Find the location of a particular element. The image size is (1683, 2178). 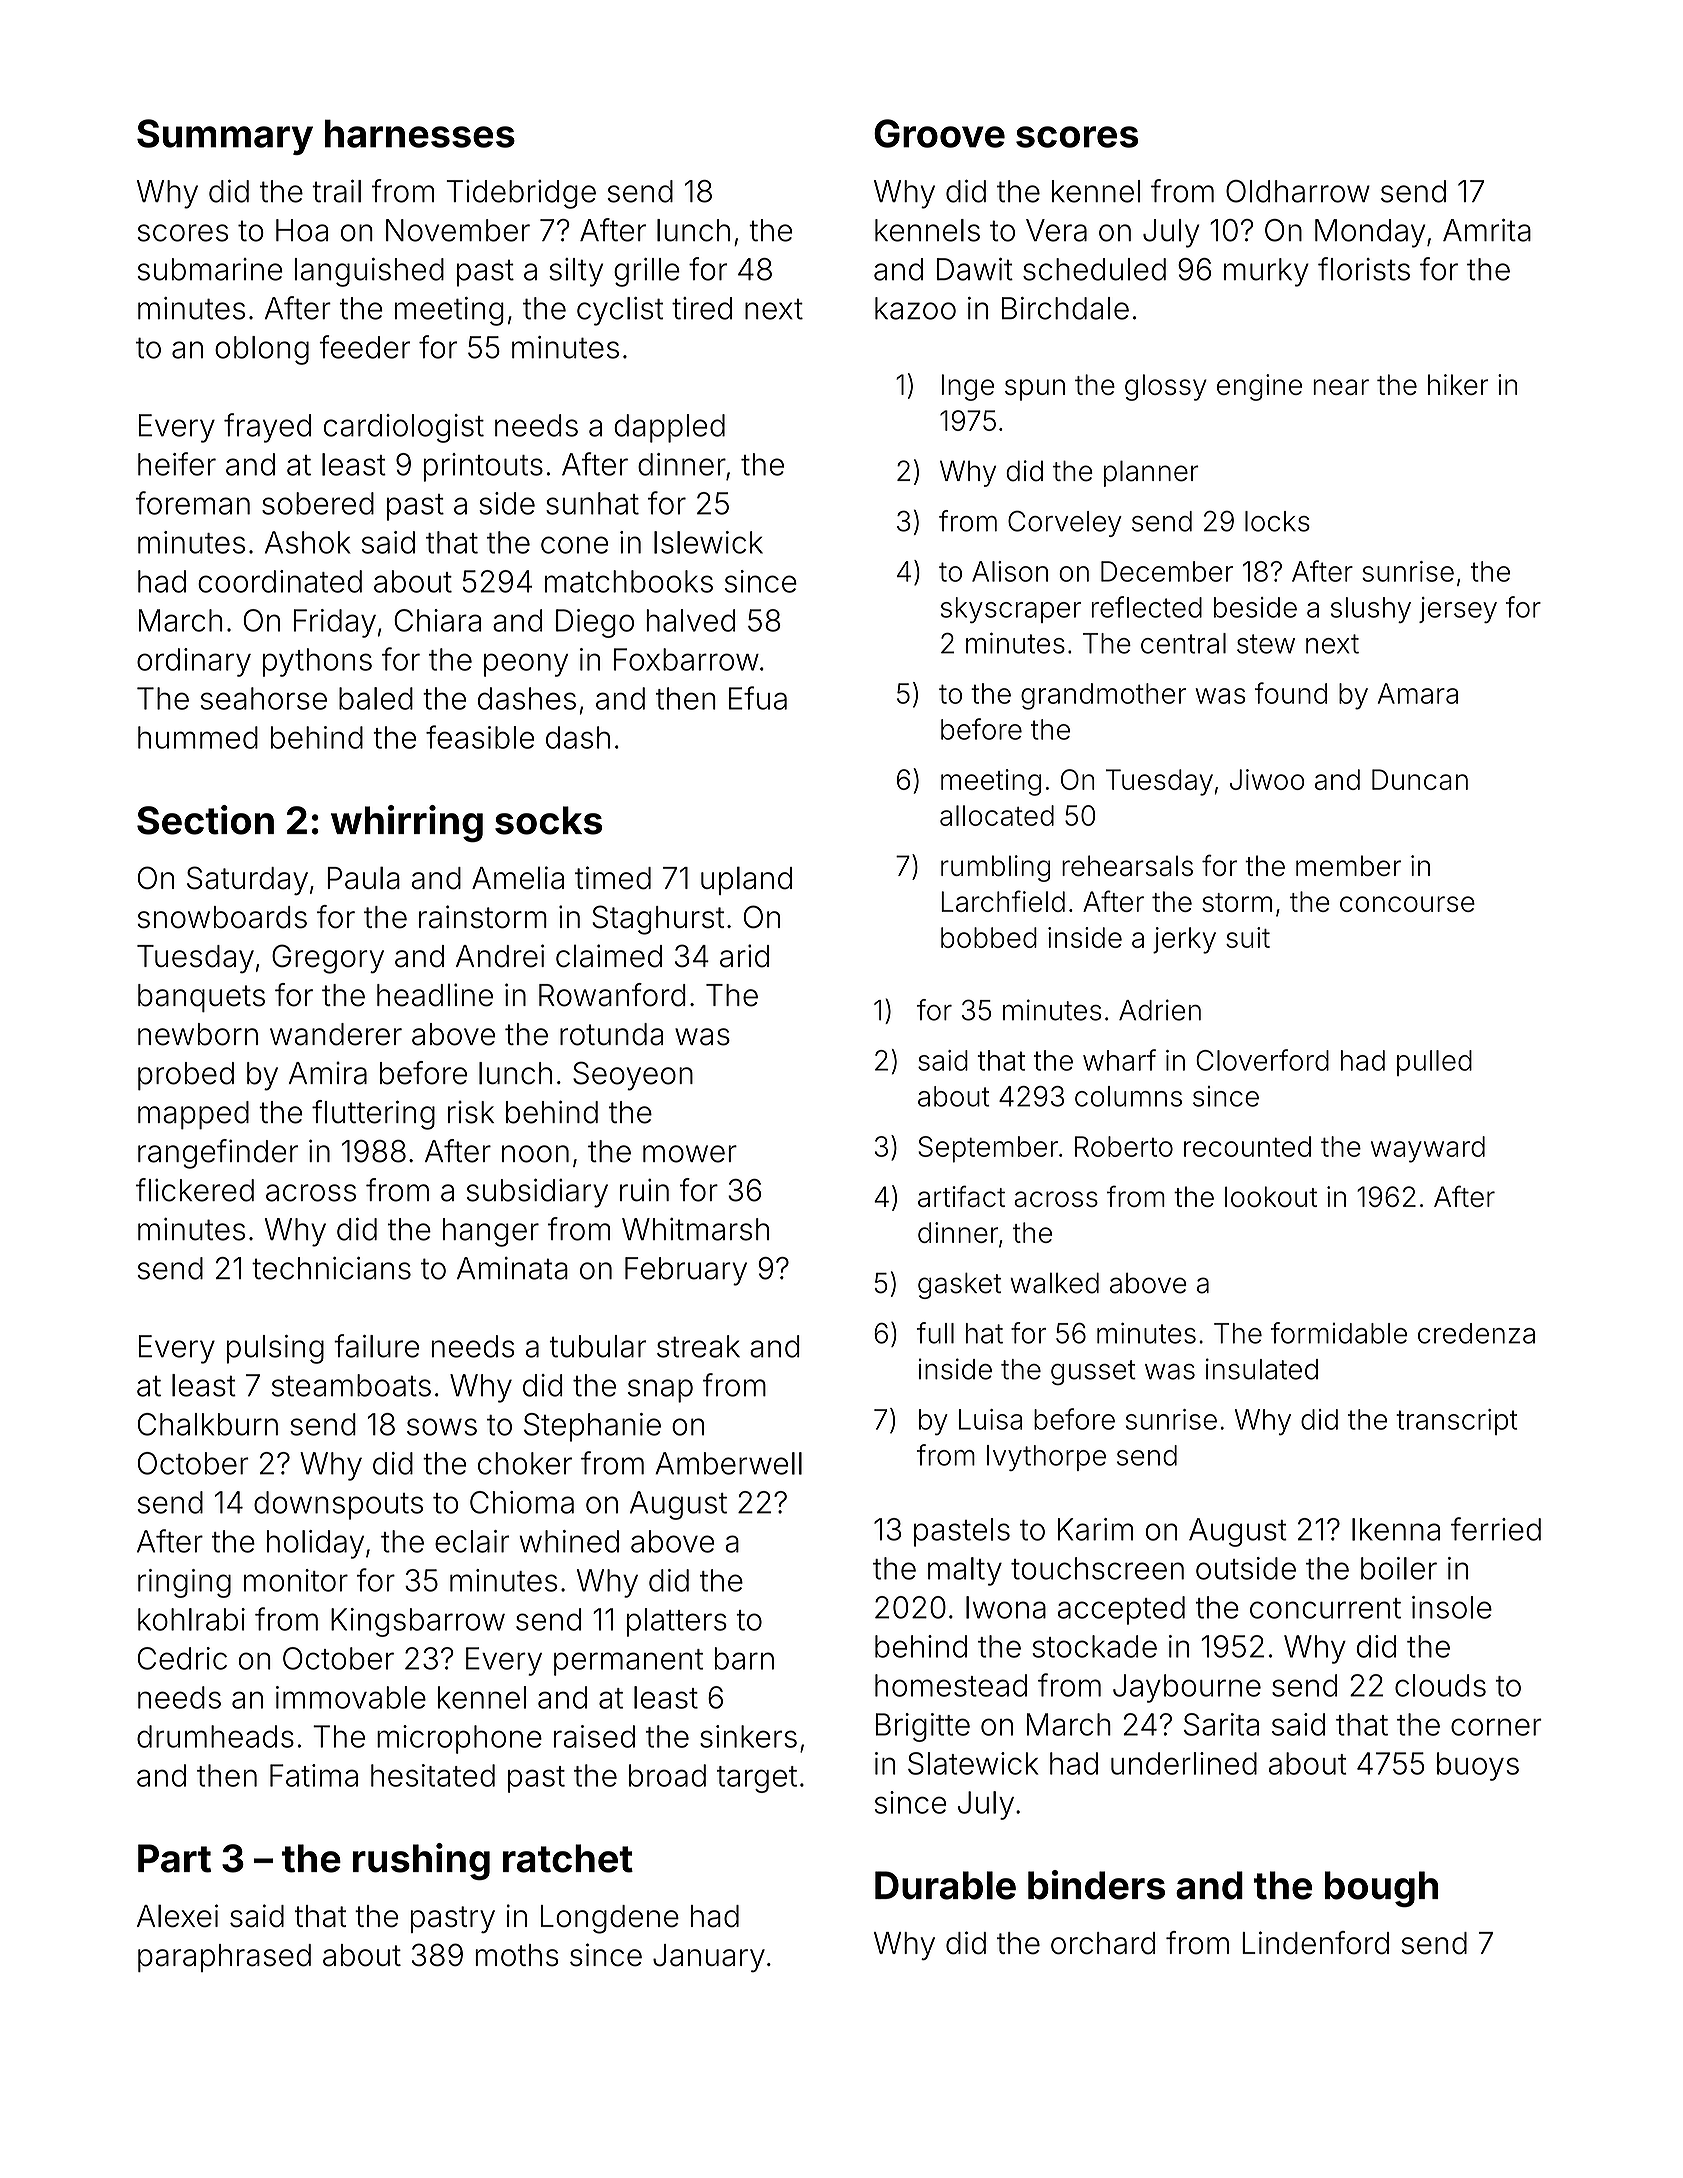

Hoa is located at coordinates (302, 230).
